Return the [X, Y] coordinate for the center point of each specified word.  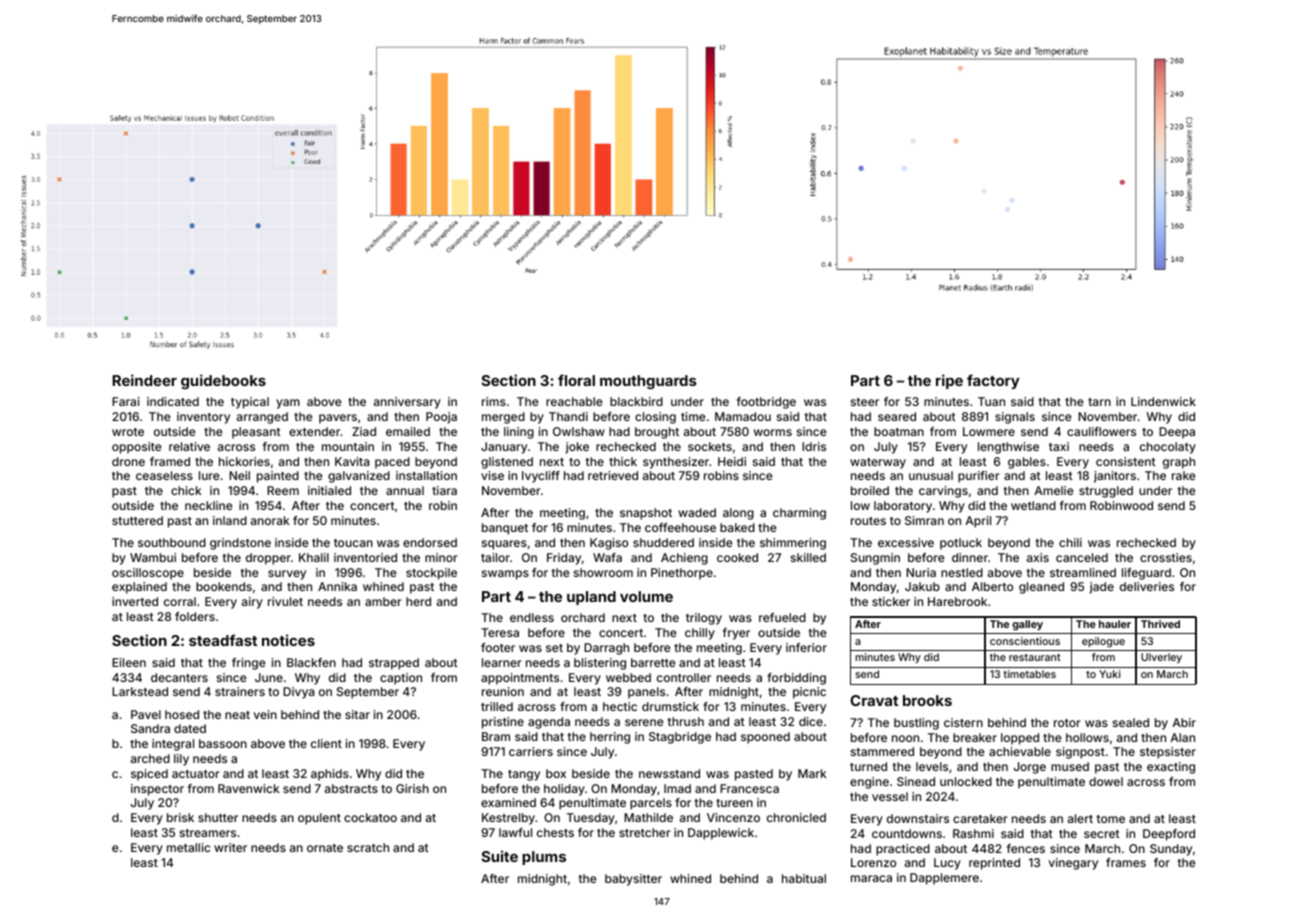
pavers [338, 419]
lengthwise [1008, 448]
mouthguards [648, 382]
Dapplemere [944, 879]
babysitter [633, 880]
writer [230, 847]
